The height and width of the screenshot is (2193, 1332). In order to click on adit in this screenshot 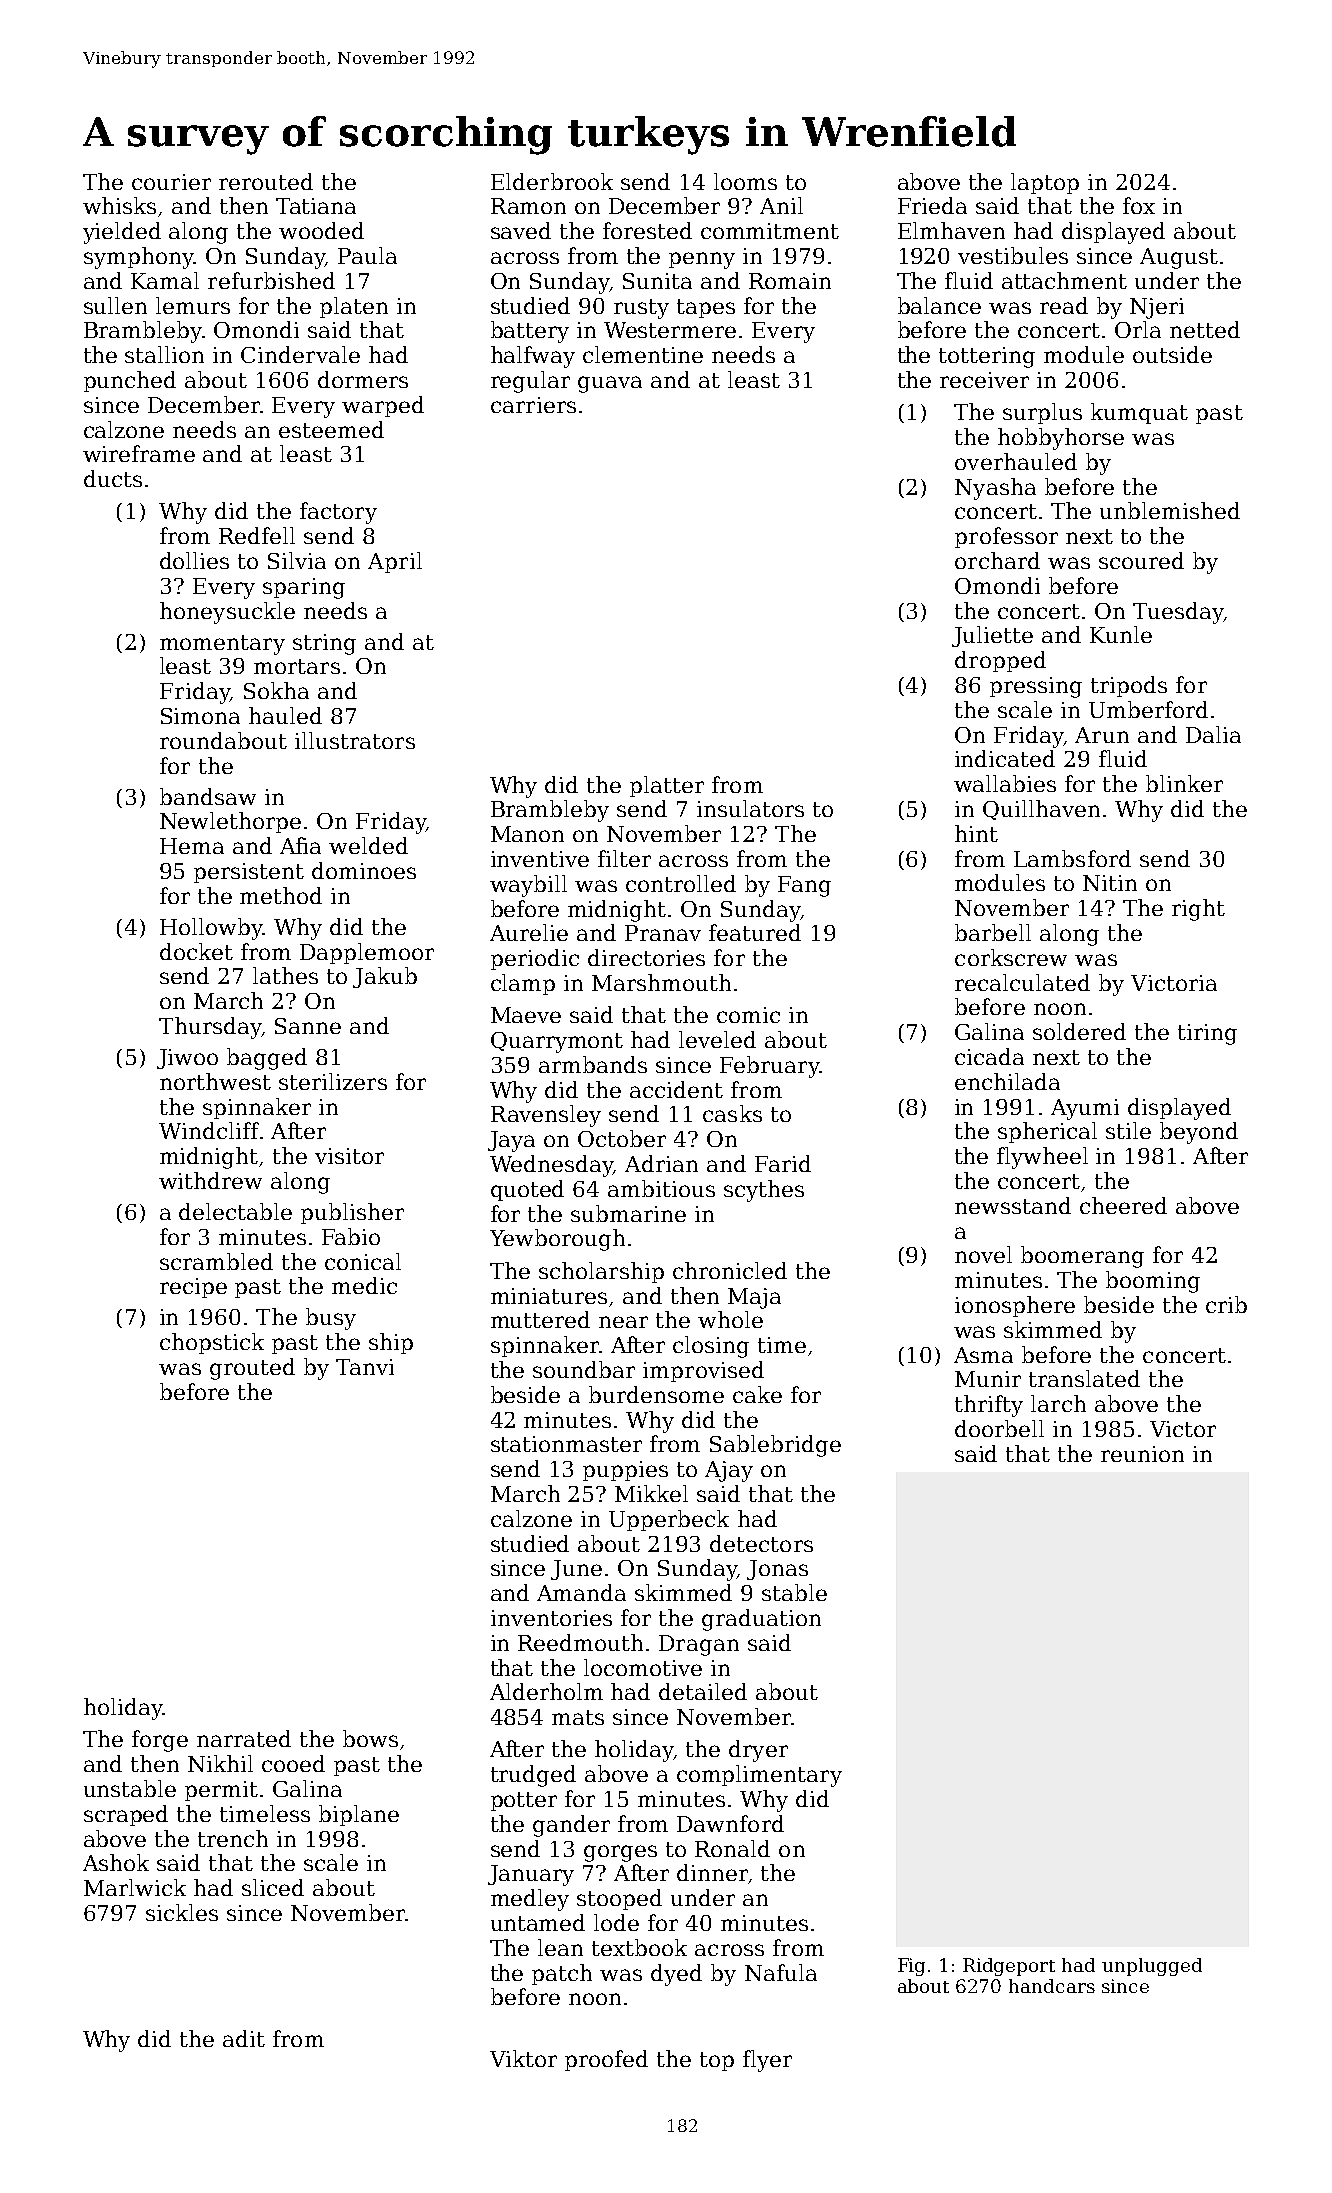, I will do `click(244, 2038)`.
